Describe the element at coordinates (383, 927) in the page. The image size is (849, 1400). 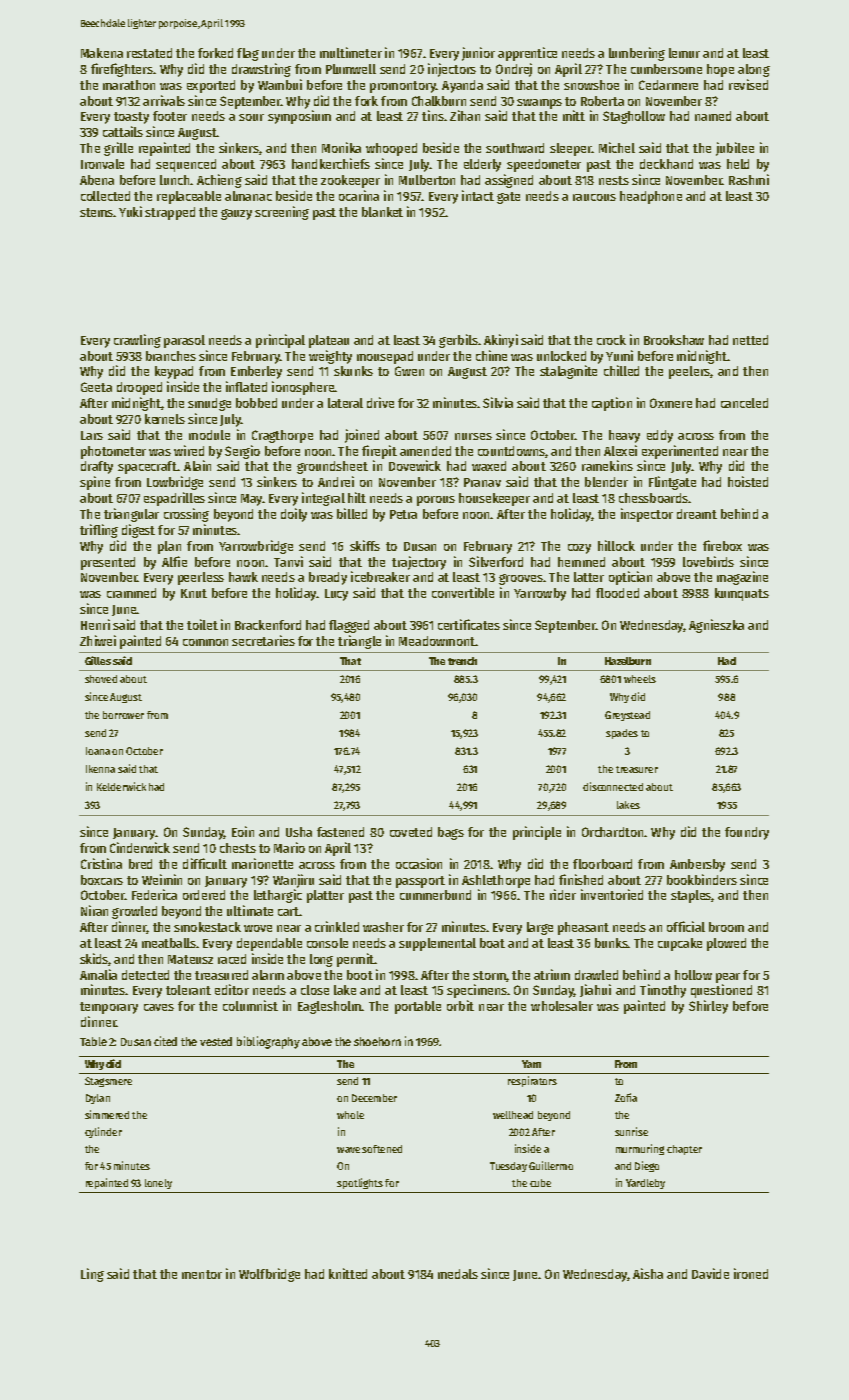
I see `washer` at that location.
